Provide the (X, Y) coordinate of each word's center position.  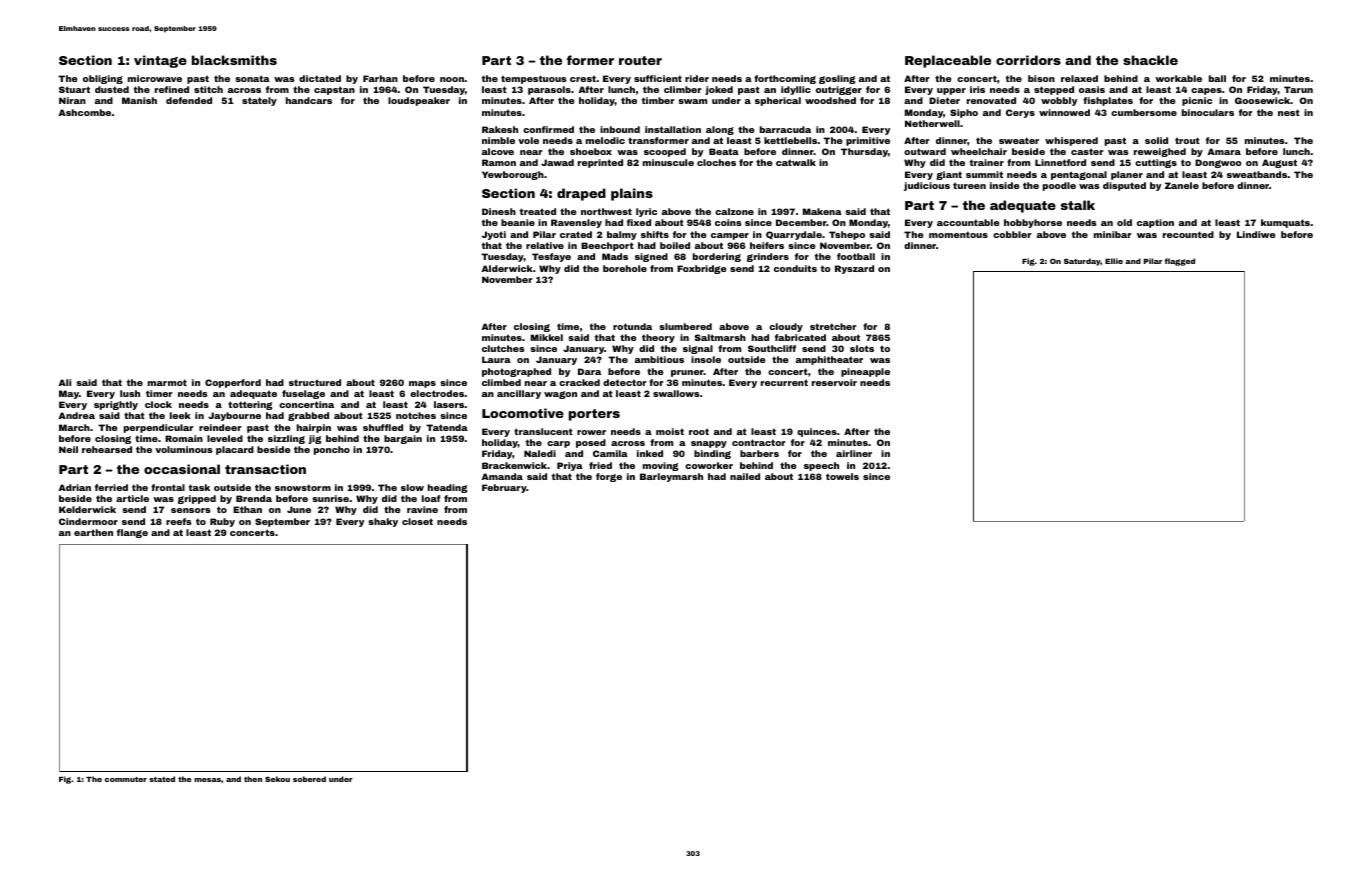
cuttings (1156, 163)
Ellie (1114, 261)
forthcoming (785, 79)
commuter (126, 779)
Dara (589, 371)
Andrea (77, 415)
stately (259, 101)
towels (842, 476)
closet (417, 521)
